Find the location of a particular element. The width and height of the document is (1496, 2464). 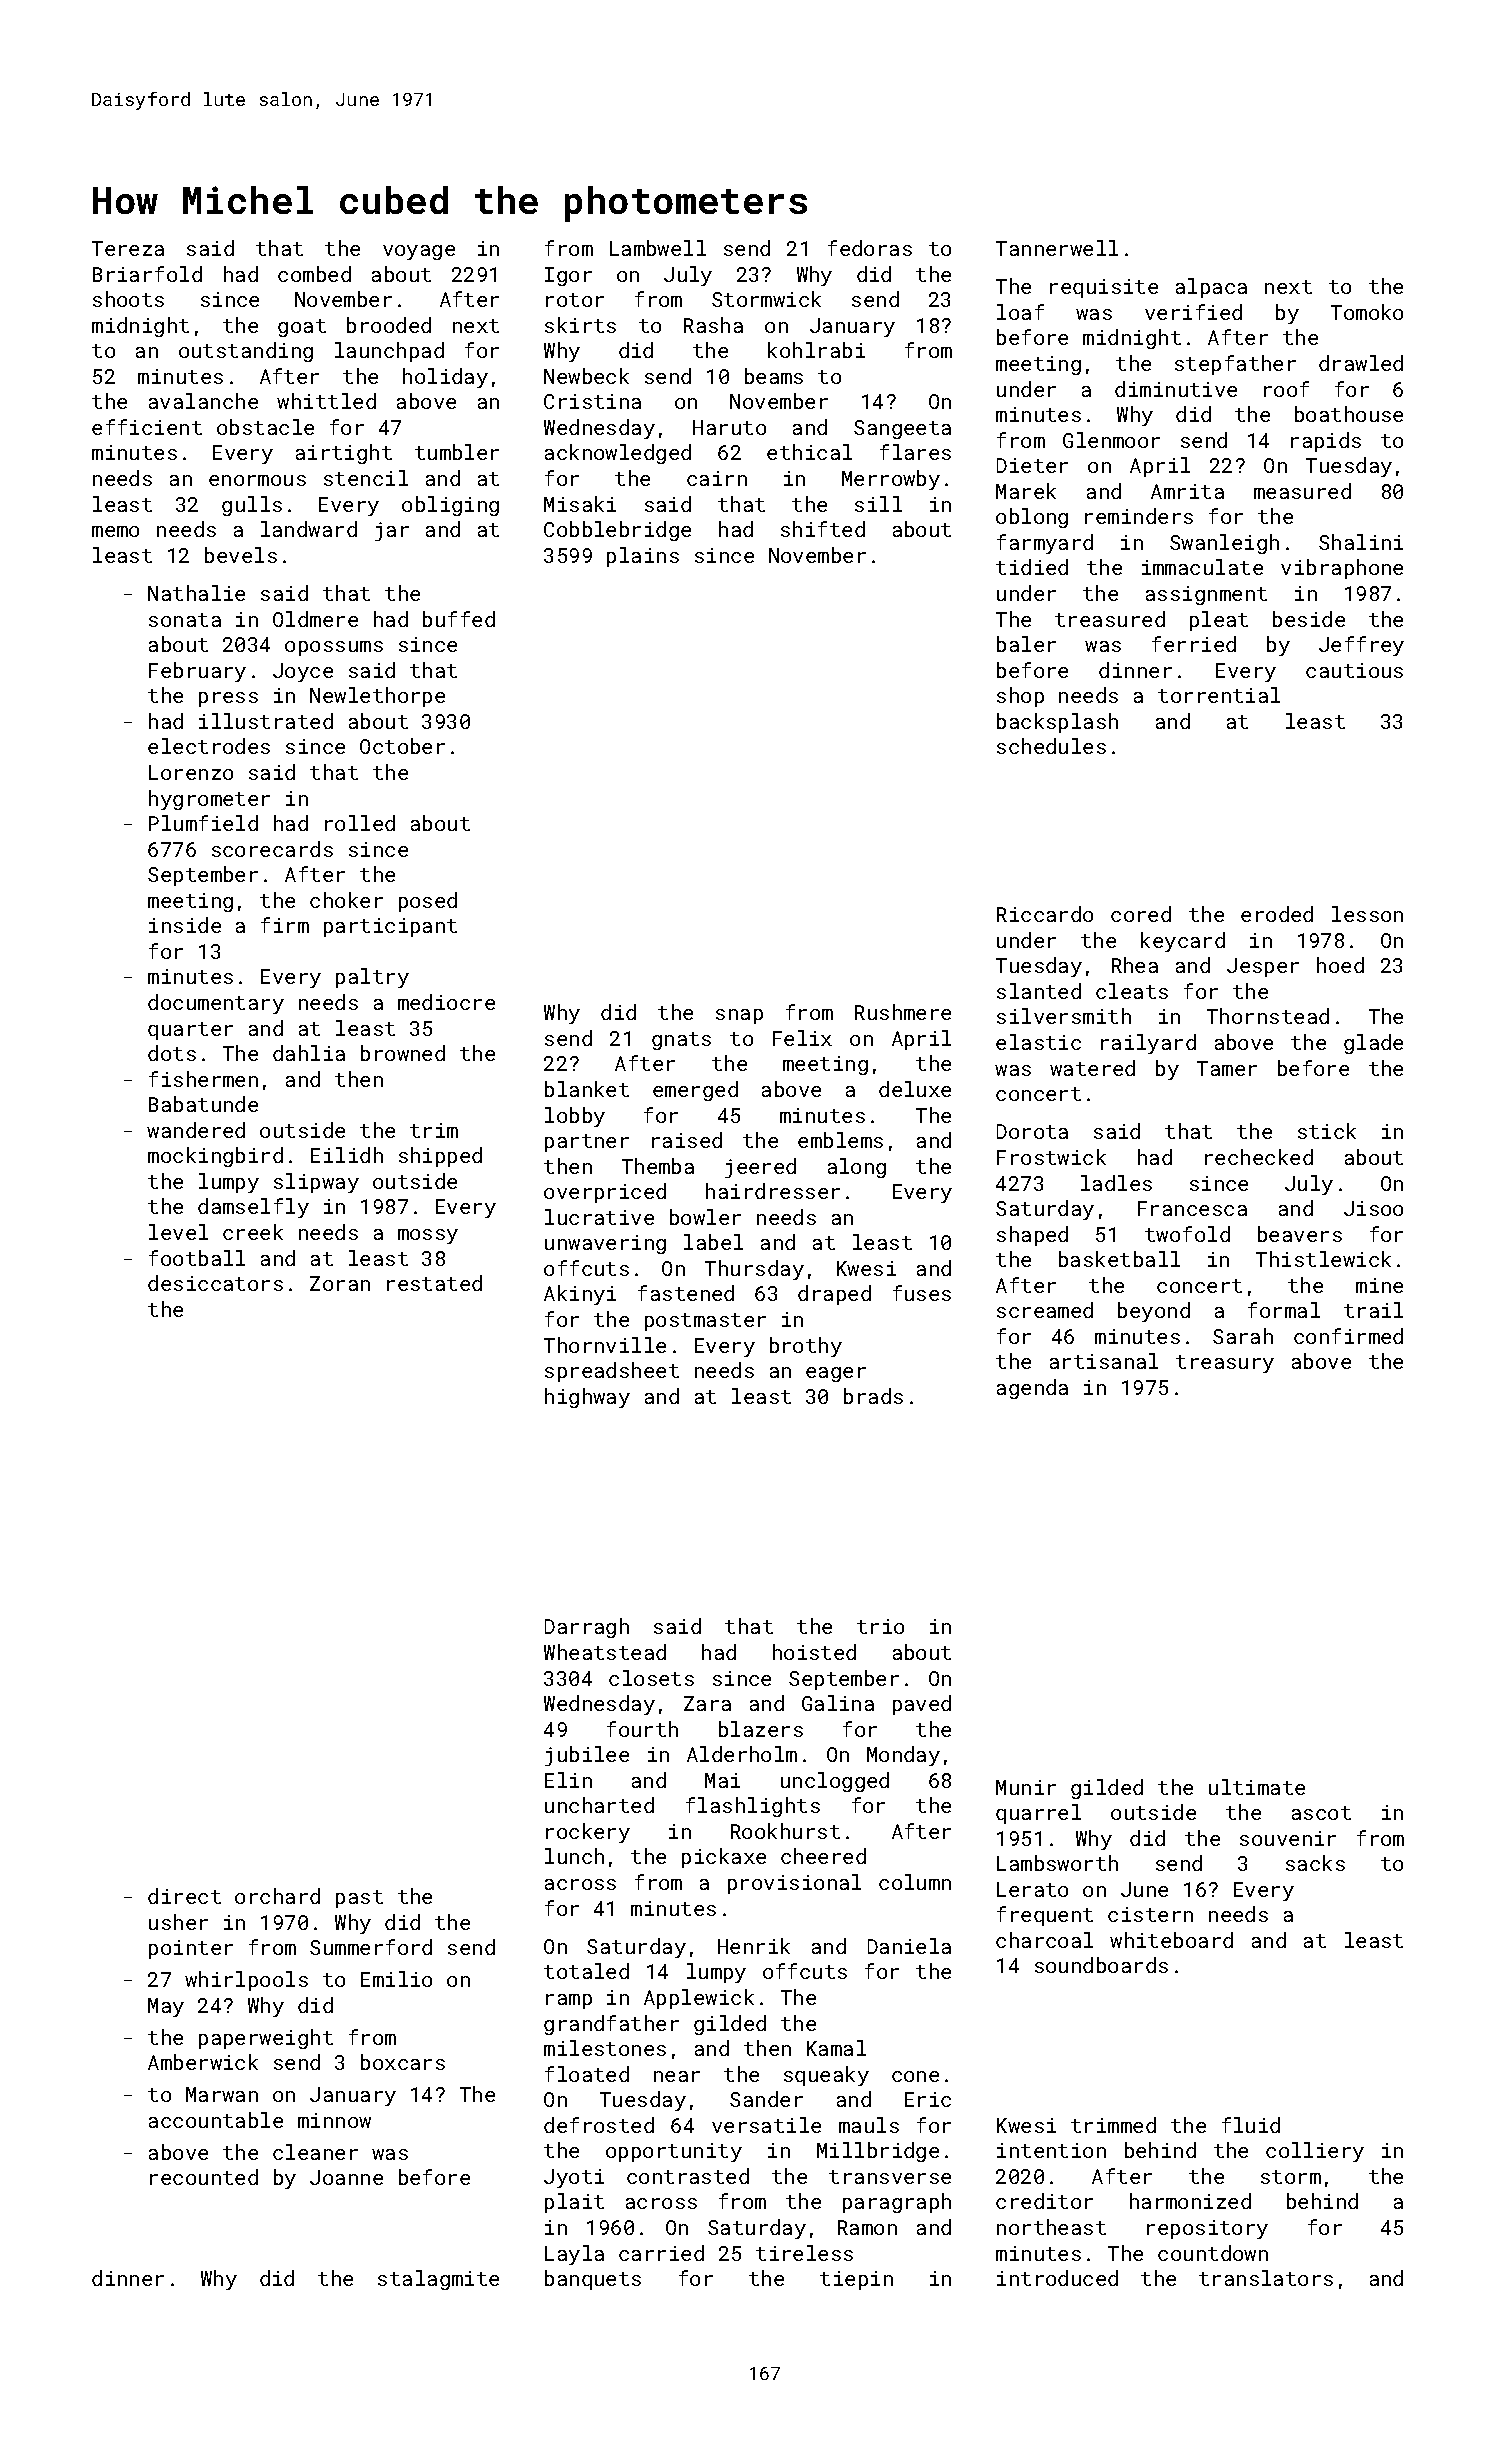

Tereza is located at coordinates (128, 248).
